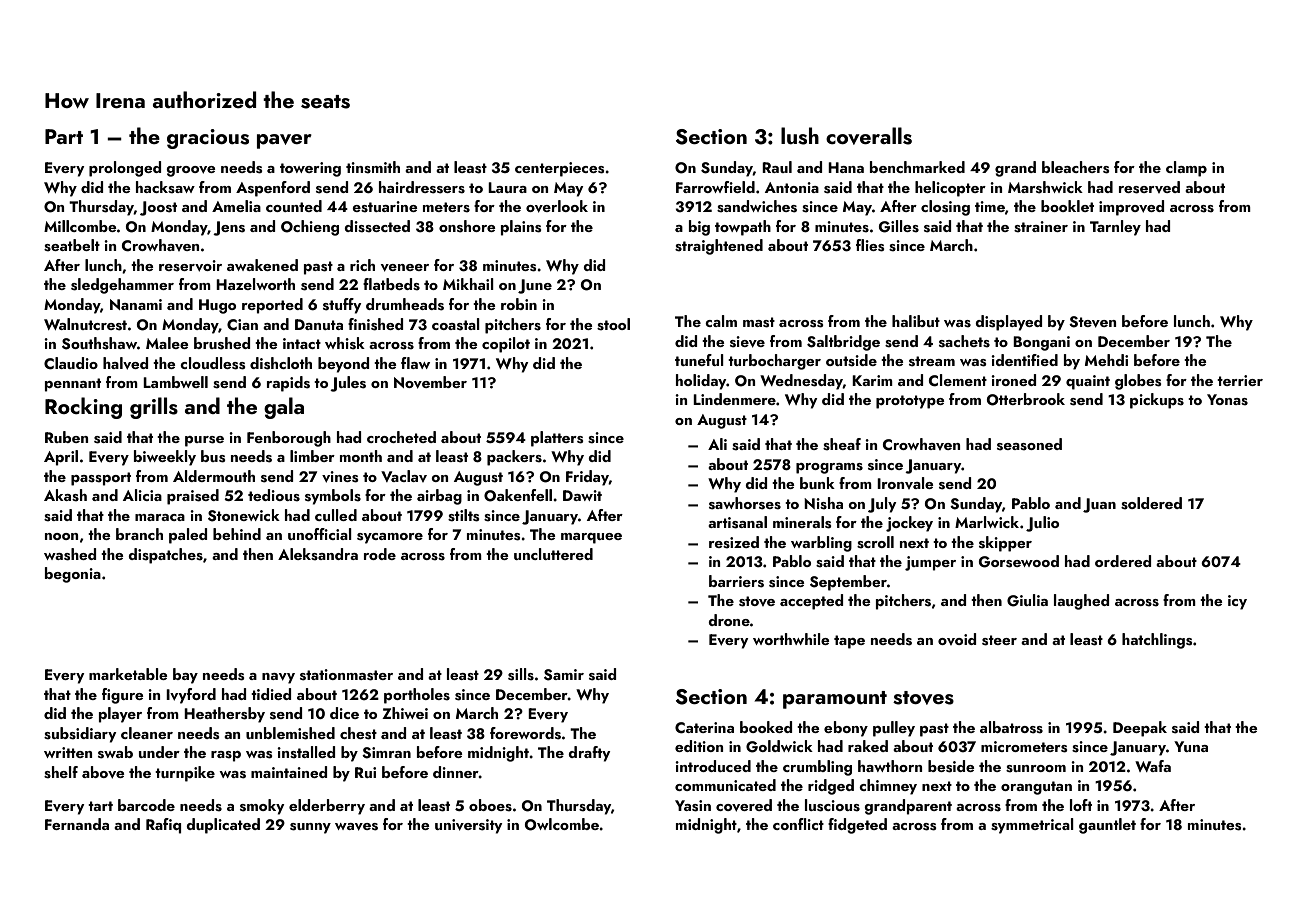  I want to click on big, so click(699, 228).
